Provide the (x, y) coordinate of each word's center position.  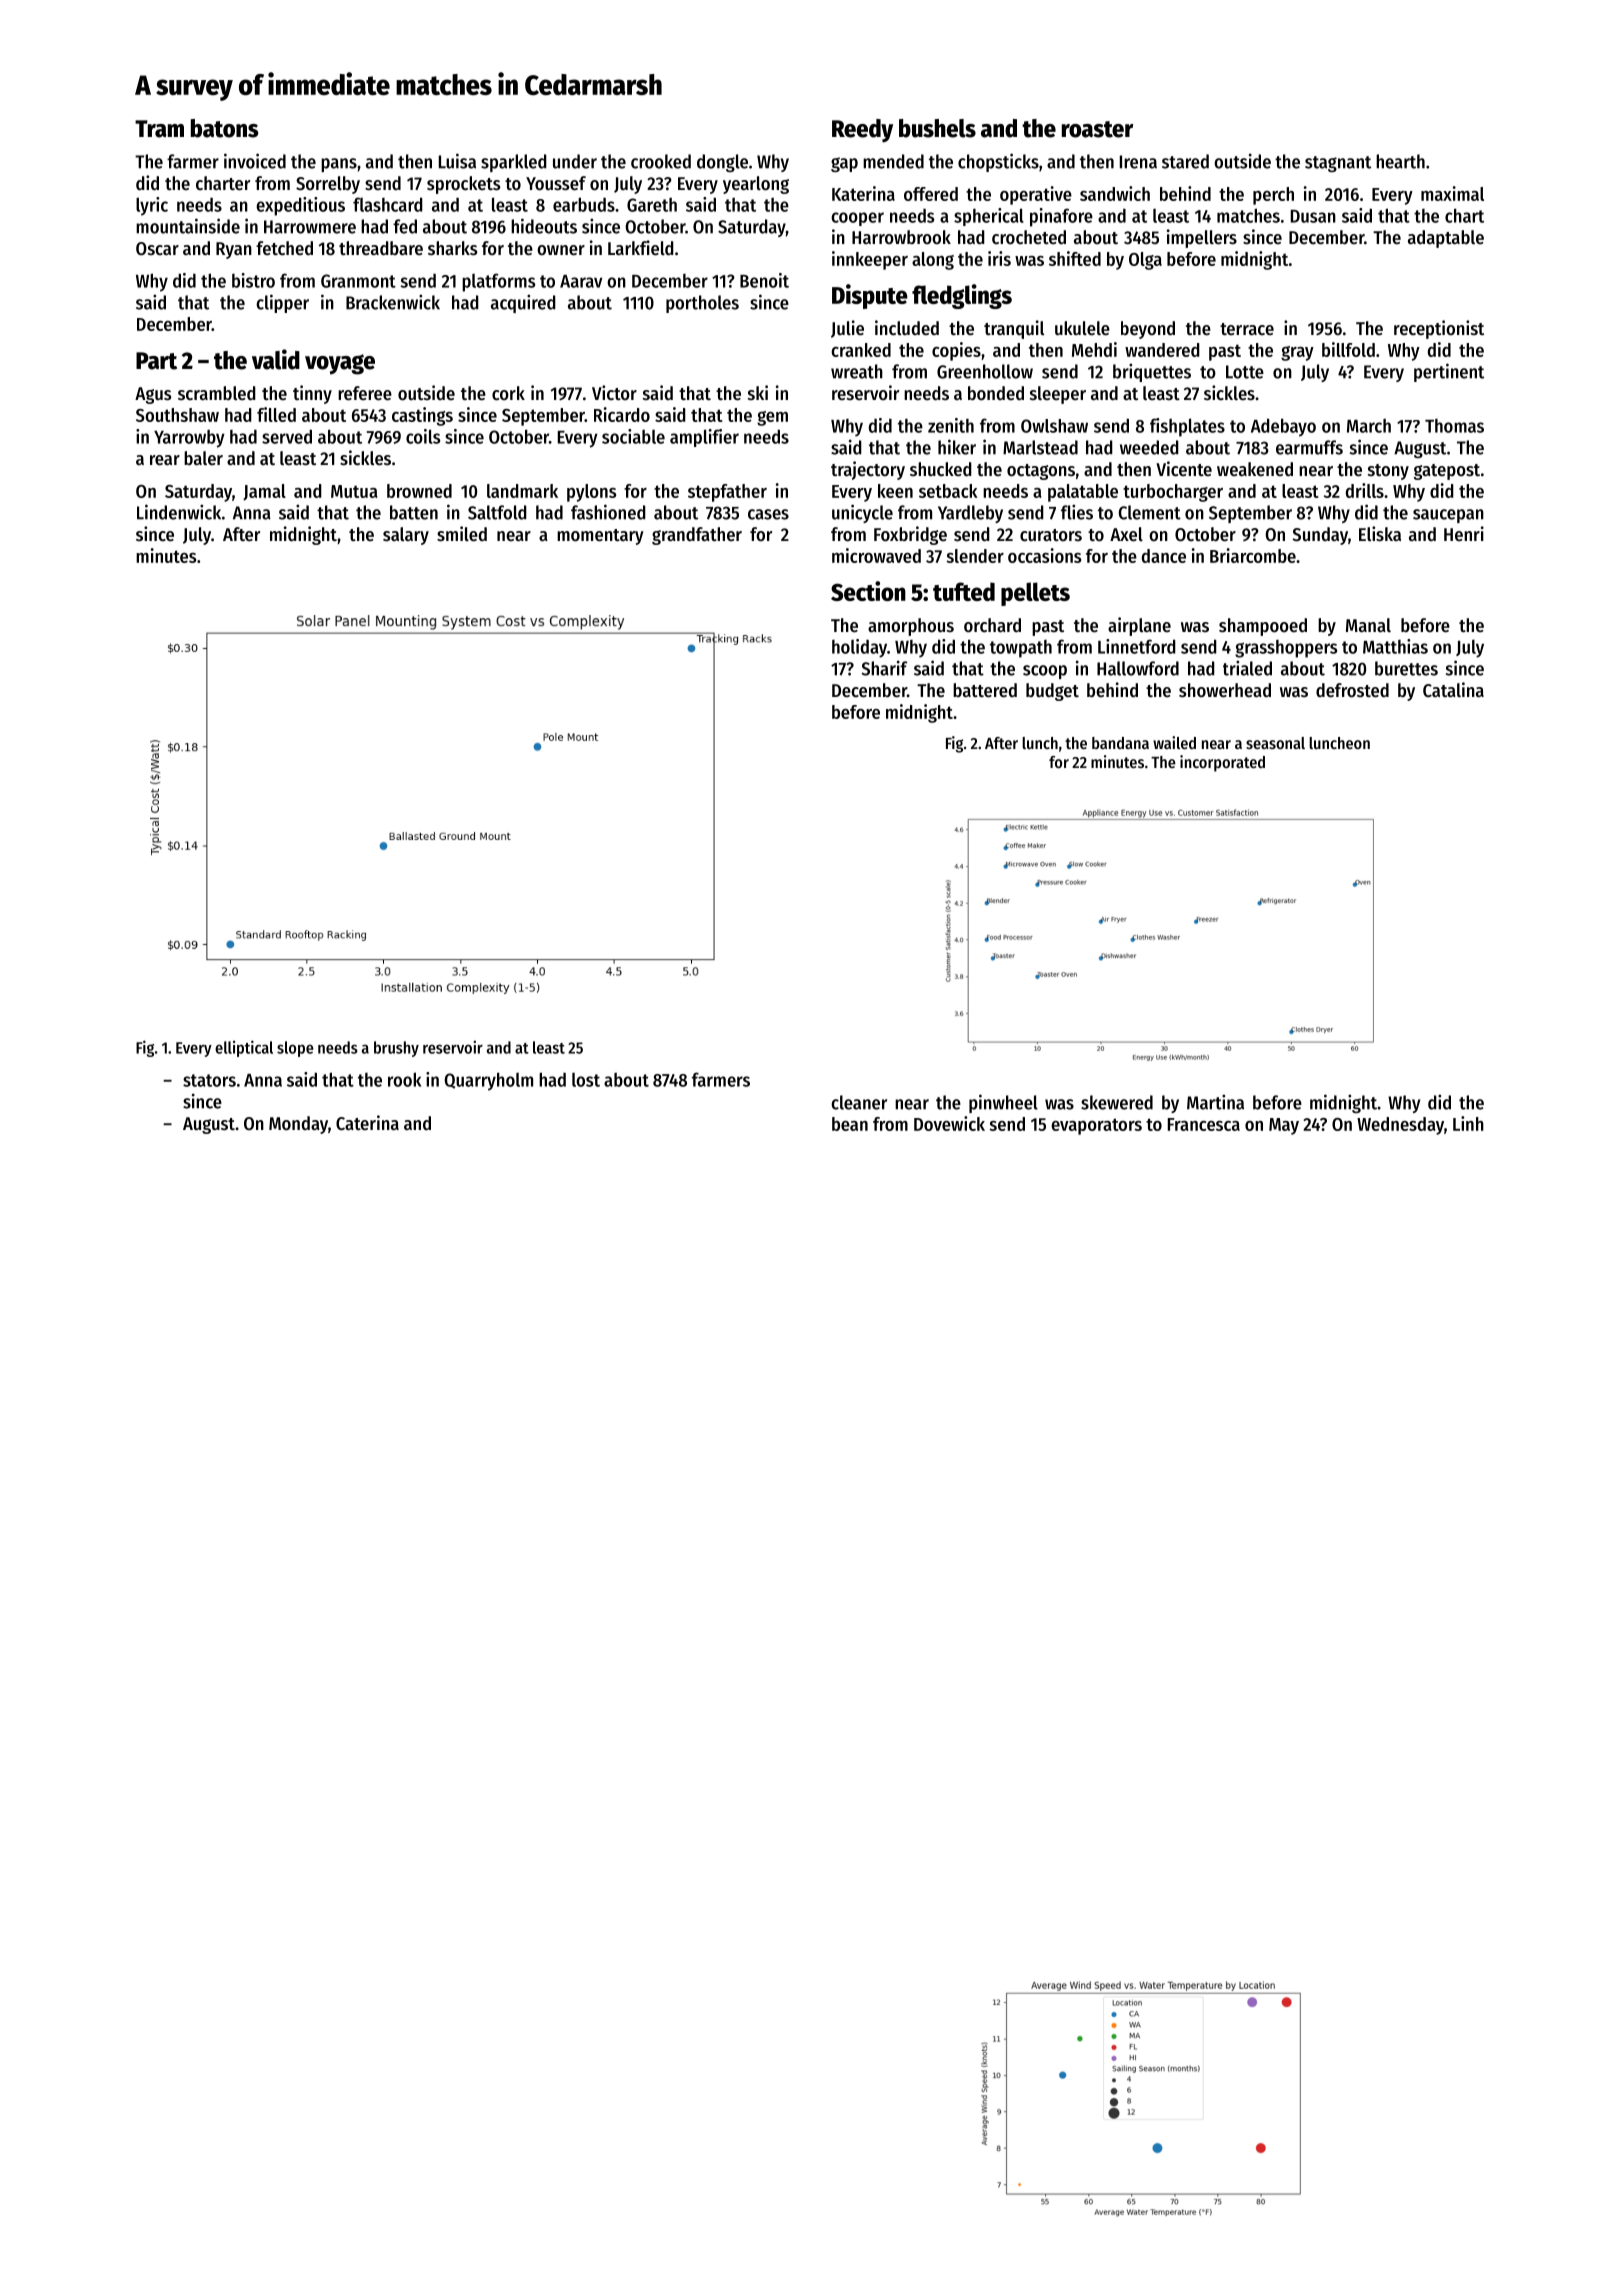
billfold (1348, 349)
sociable (633, 436)
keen (895, 491)
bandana (1120, 743)
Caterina (367, 1123)
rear (165, 460)
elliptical (244, 1048)
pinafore (1061, 217)
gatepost (1447, 472)
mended (893, 161)
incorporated (1222, 763)
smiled (462, 534)
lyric (152, 206)
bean (850, 1124)
